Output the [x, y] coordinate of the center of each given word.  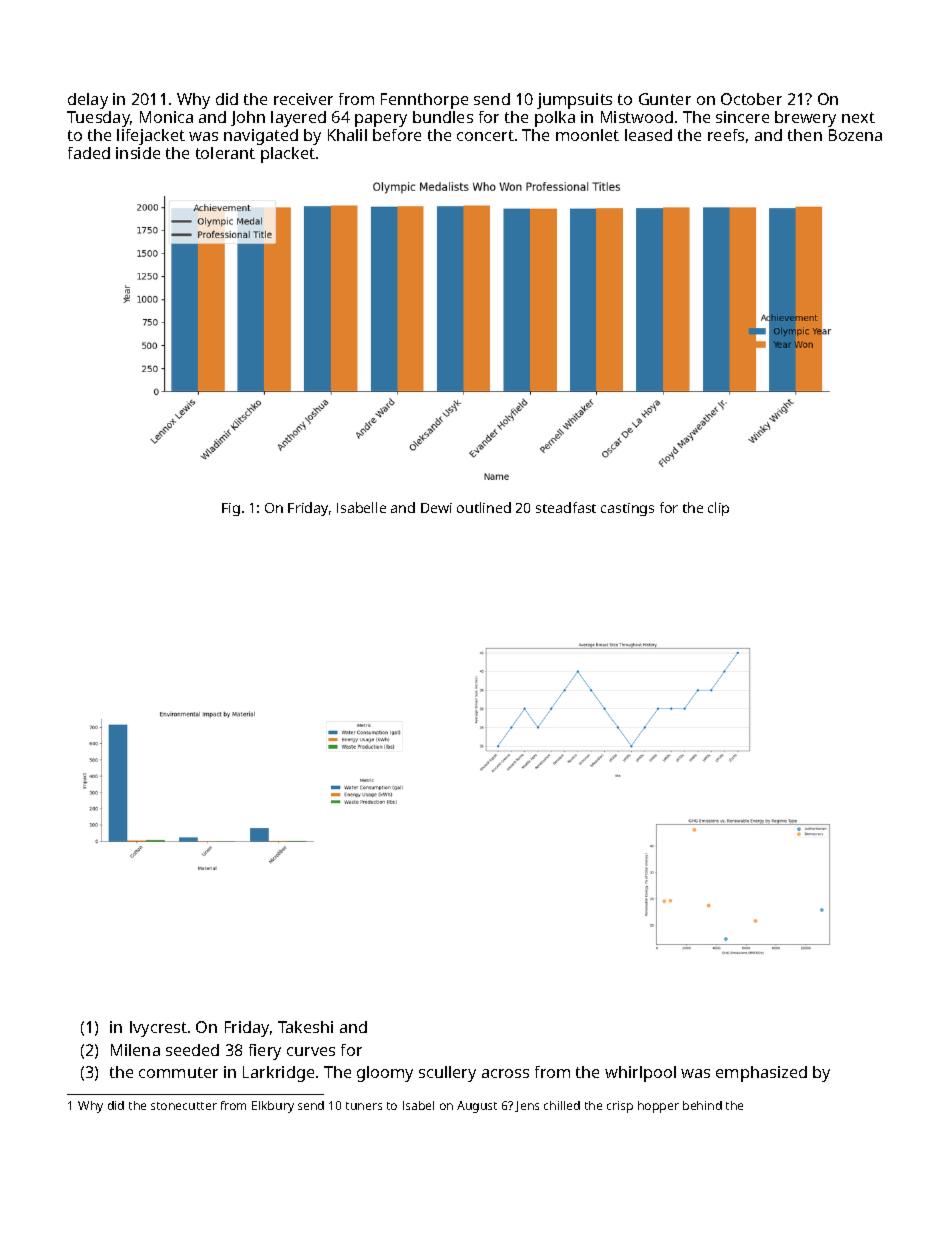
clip [718, 509]
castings [627, 509]
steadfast [566, 507]
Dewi [436, 508]
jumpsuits [574, 101]
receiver [303, 99]
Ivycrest [158, 1029]
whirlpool [640, 1074]
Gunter [665, 99]
